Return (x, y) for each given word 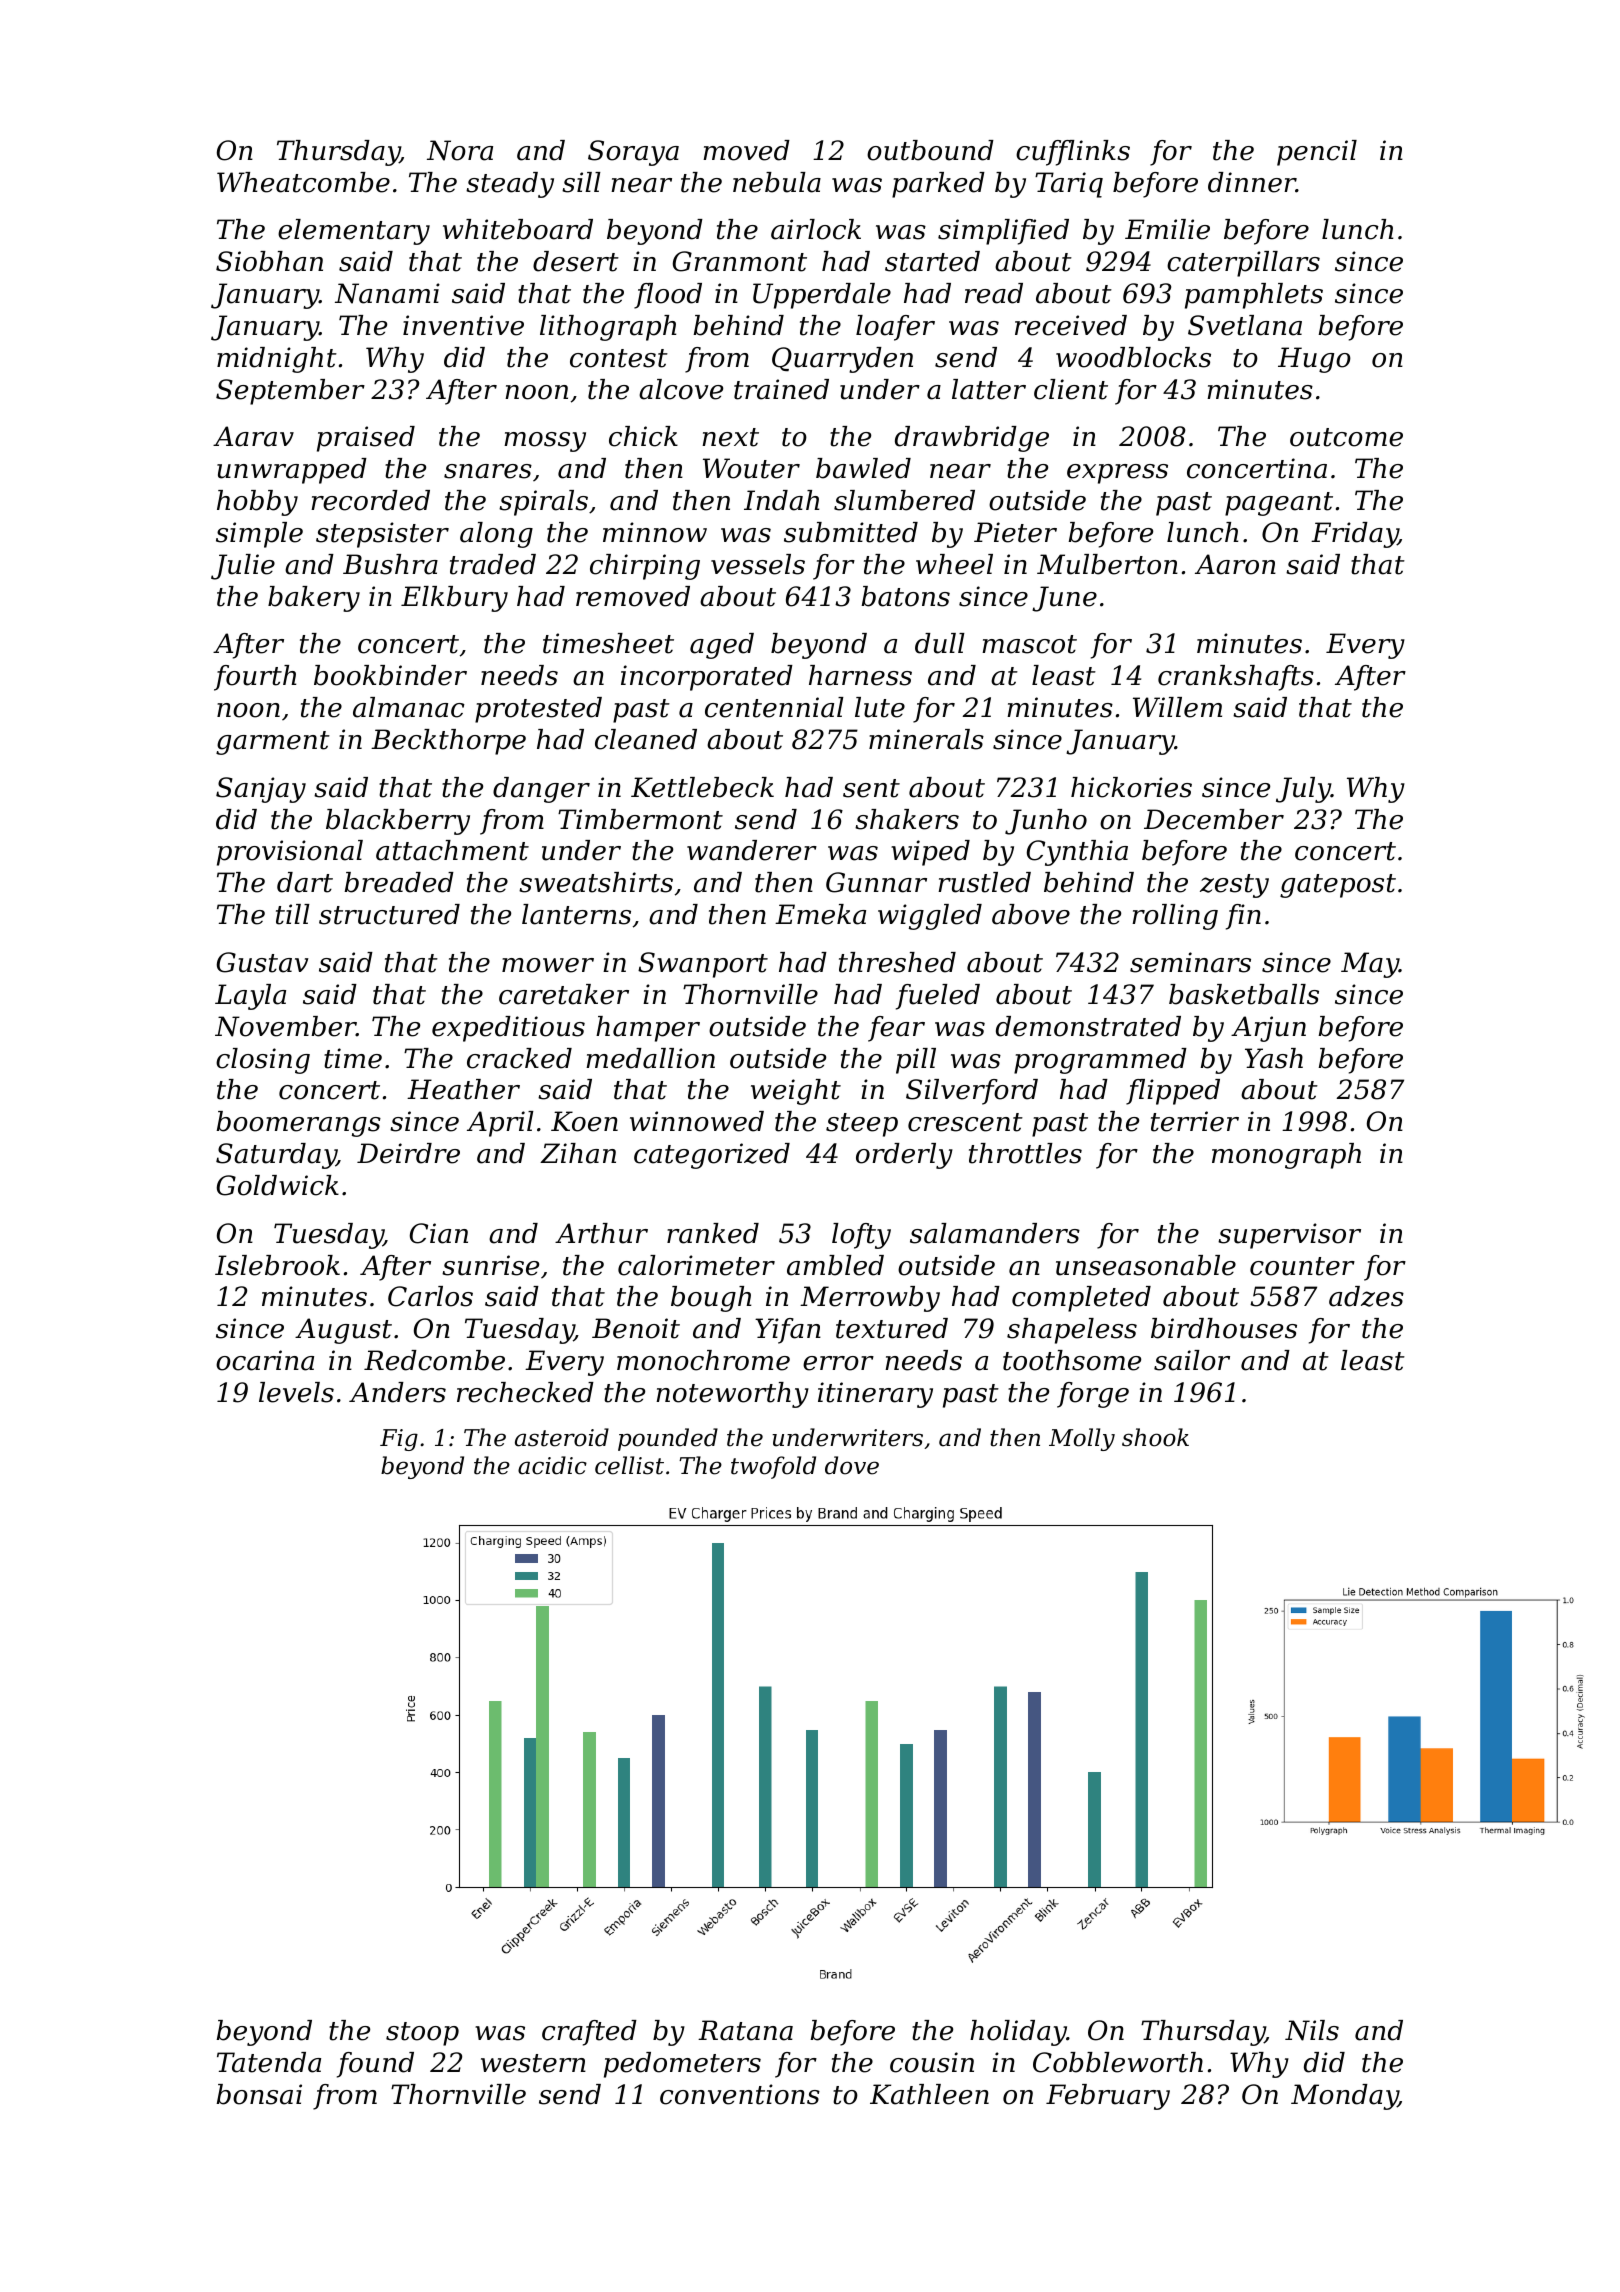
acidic (552, 1465)
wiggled (930, 917)
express (1117, 474)
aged (722, 646)
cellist (629, 1465)
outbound (930, 150)
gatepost (1338, 886)
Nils (1312, 2030)
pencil (1317, 153)
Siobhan (269, 261)
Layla (250, 997)
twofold (773, 1467)
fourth (255, 678)
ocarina (265, 1360)
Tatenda (269, 2062)
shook (1155, 1437)
